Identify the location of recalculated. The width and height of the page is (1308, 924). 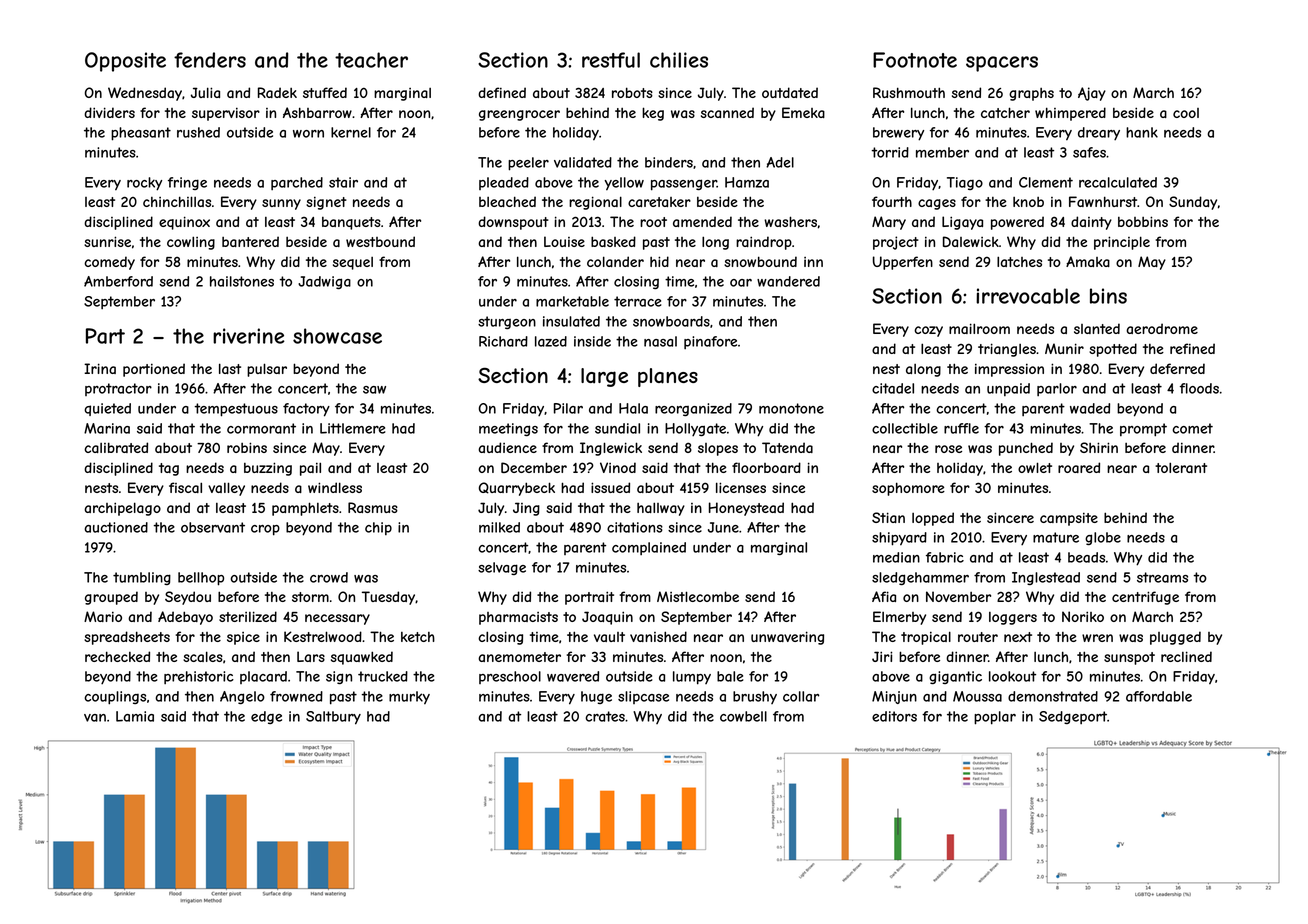
(1118, 182).
